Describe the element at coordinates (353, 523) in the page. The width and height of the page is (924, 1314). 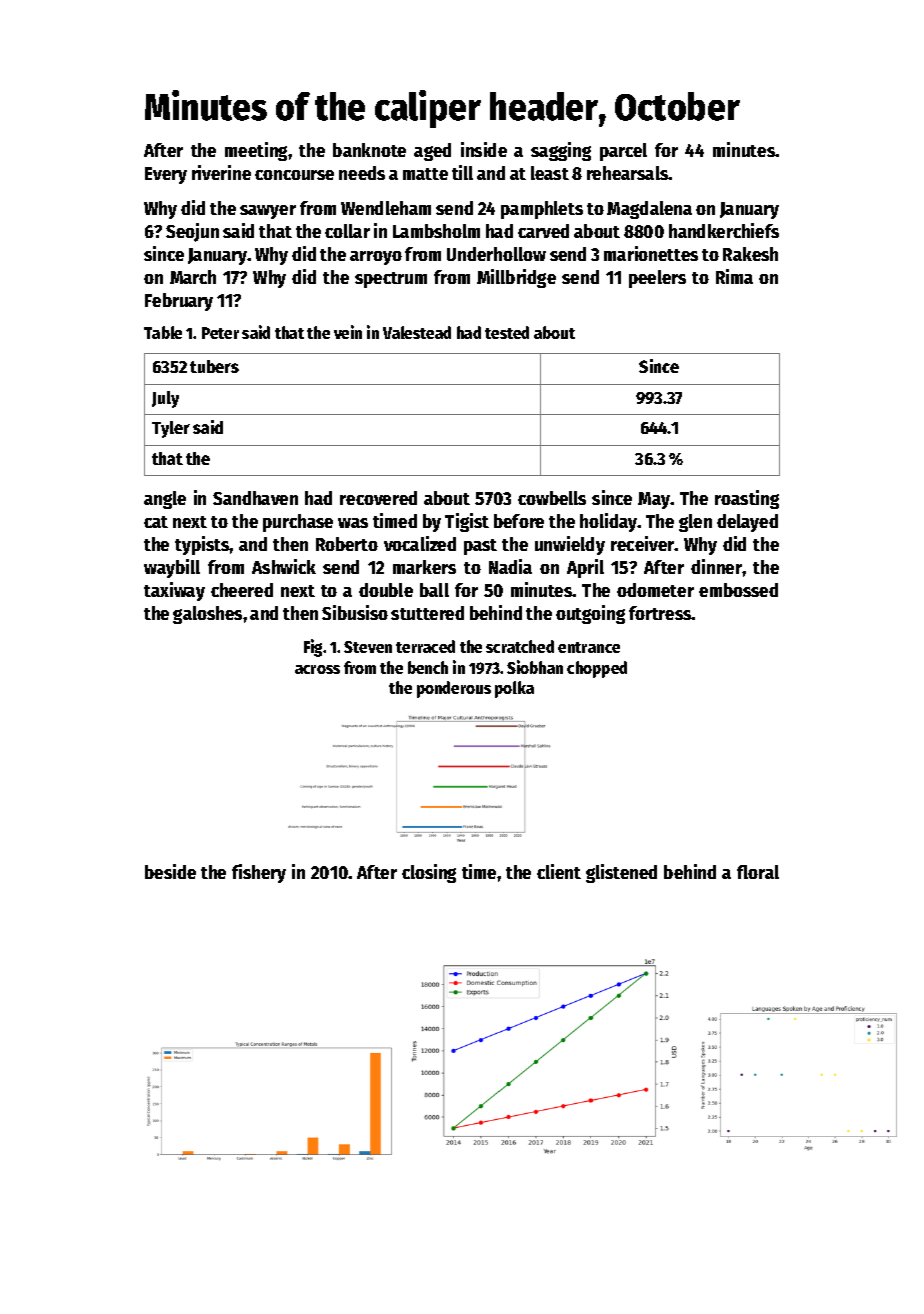
I see `was` at that location.
